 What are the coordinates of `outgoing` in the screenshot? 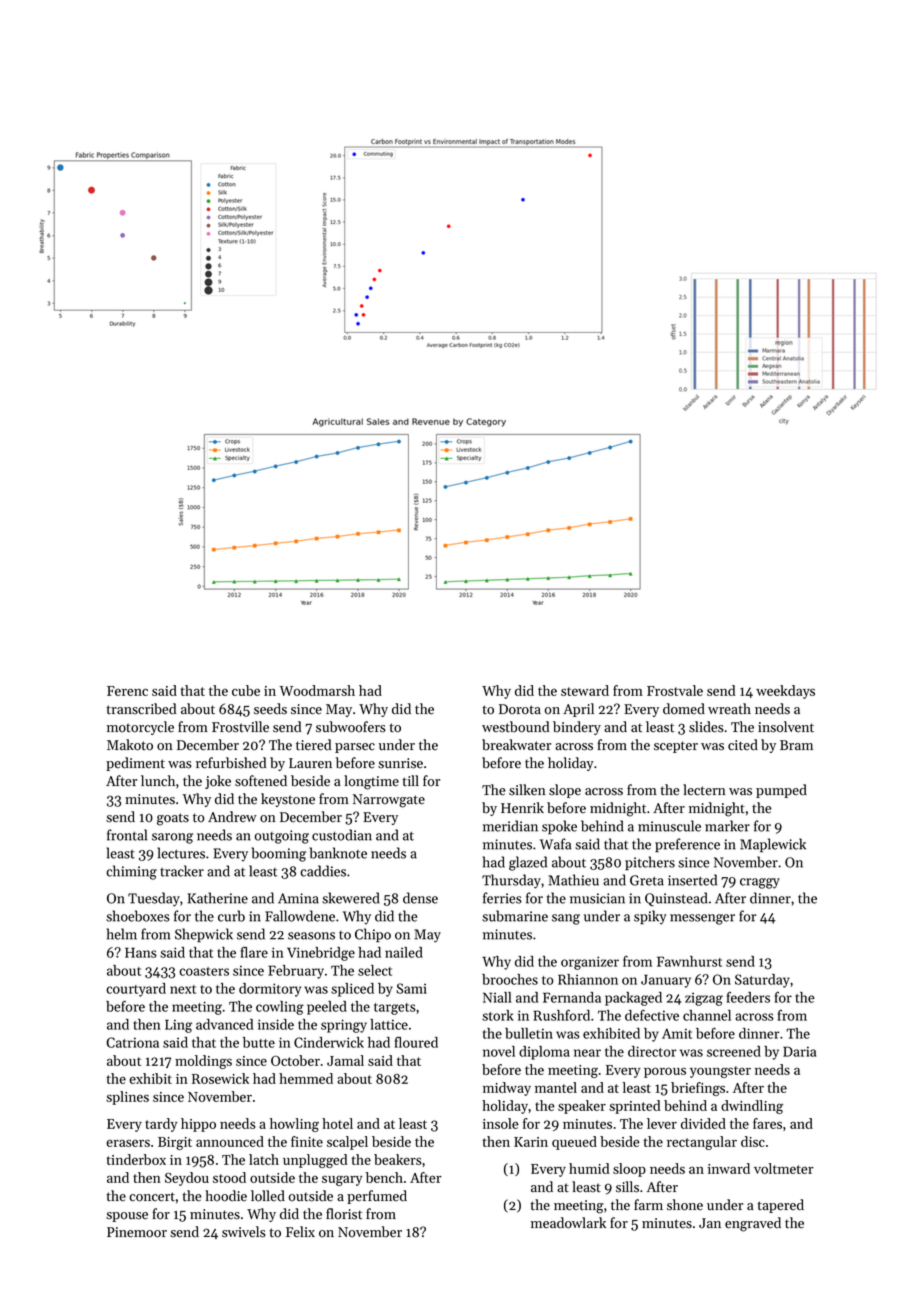 It's located at (282, 837).
